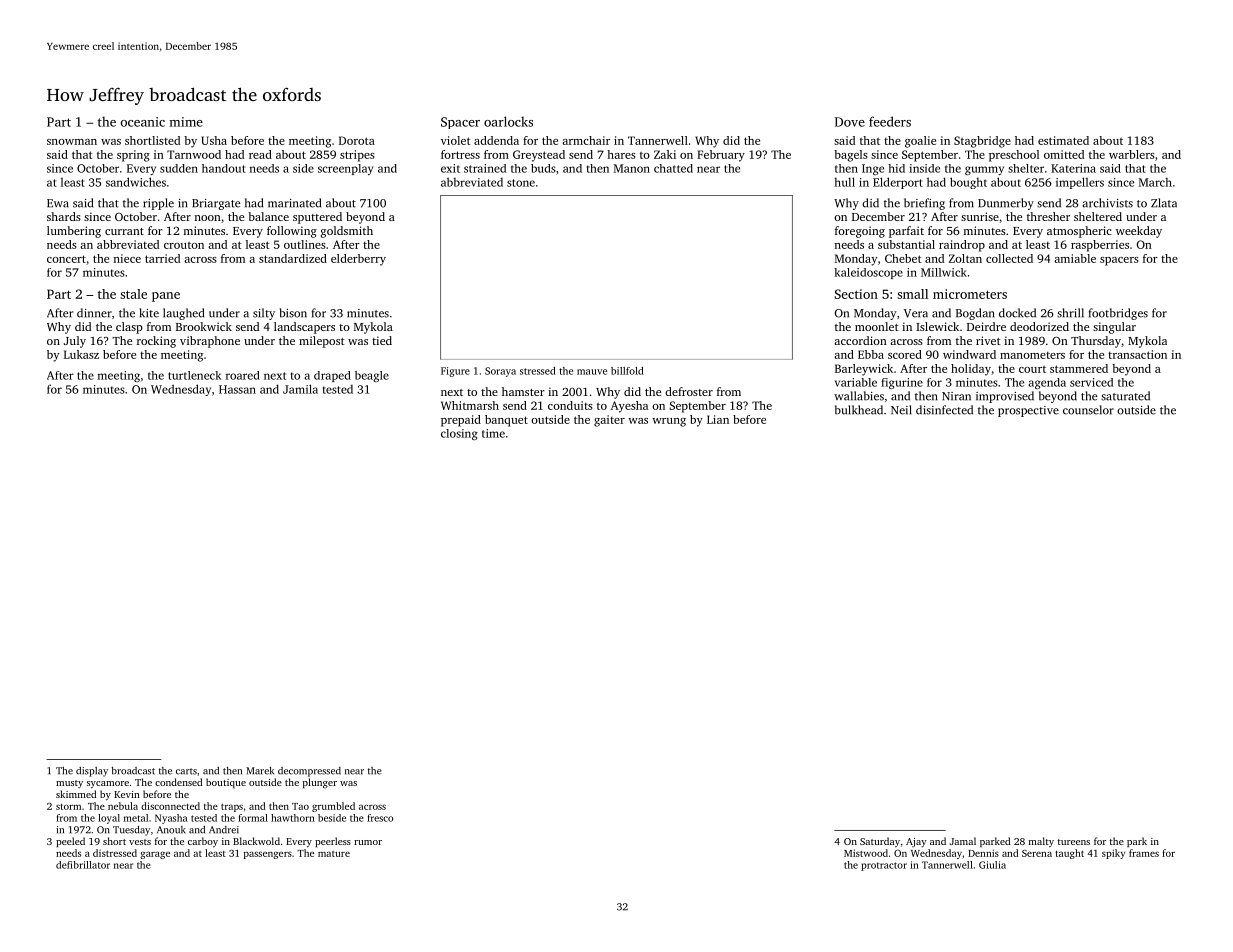  What do you see at coordinates (866, 853) in the screenshot?
I see `Mistwood` at bounding box center [866, 853].
